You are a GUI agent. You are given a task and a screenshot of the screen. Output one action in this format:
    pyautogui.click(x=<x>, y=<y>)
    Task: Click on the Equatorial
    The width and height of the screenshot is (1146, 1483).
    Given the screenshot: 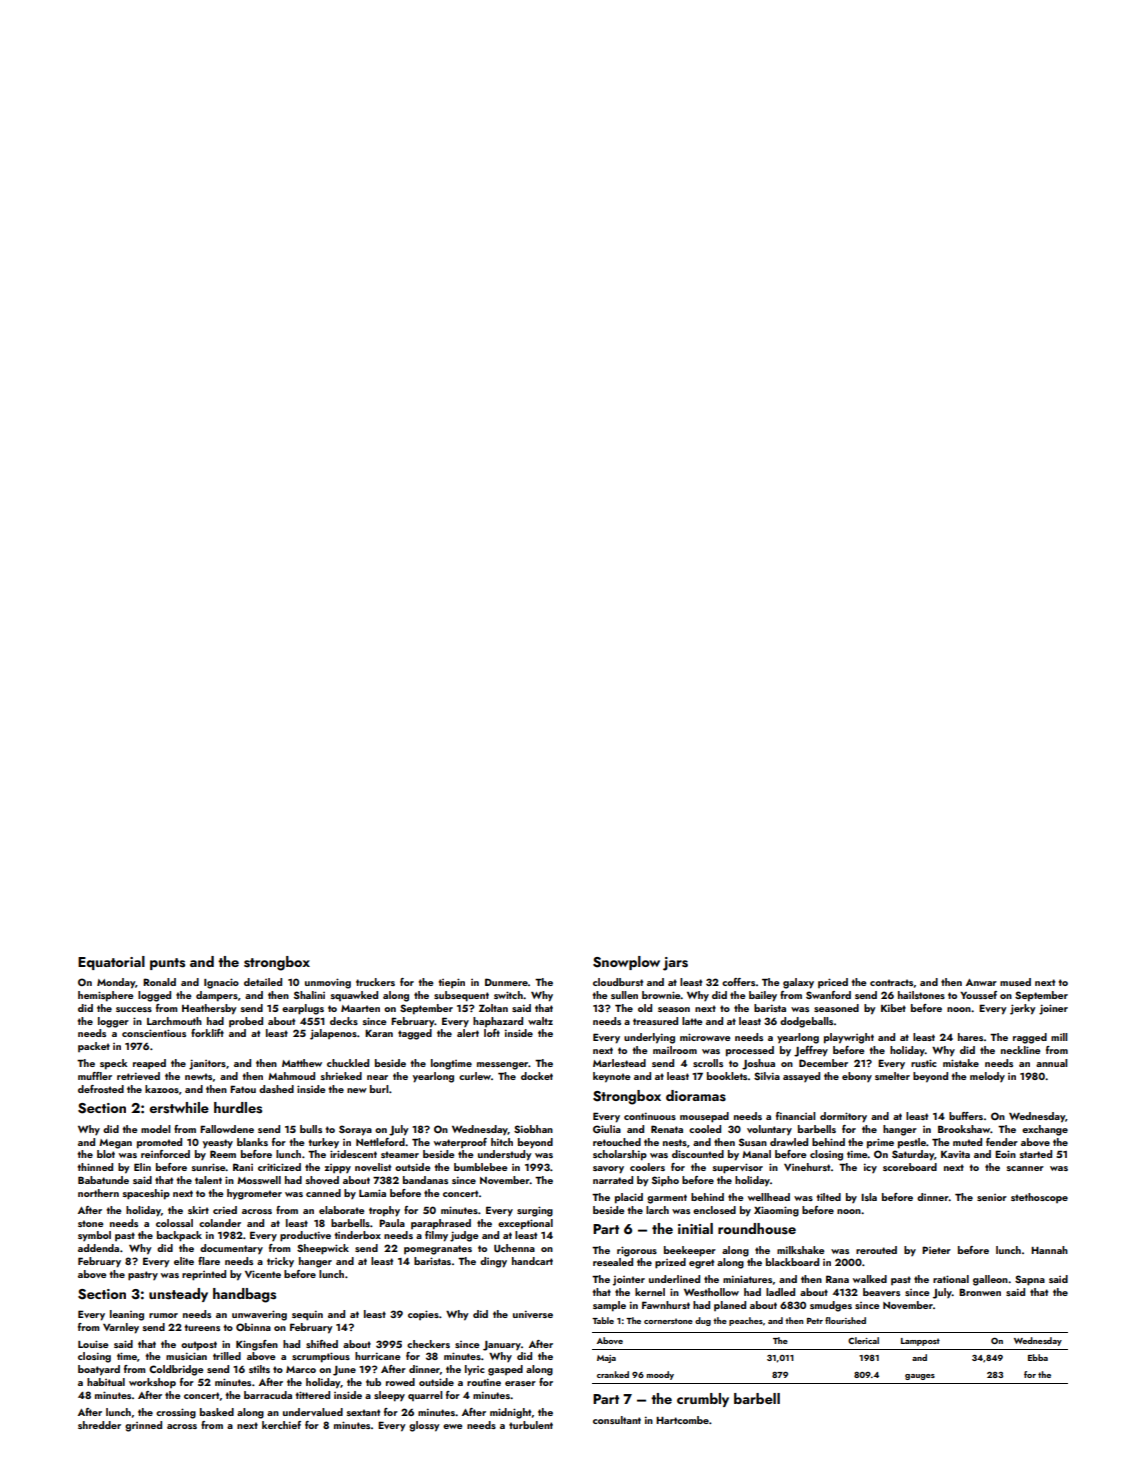 What is the action you would take?
    pyautogui.click(x=111, y=963)
